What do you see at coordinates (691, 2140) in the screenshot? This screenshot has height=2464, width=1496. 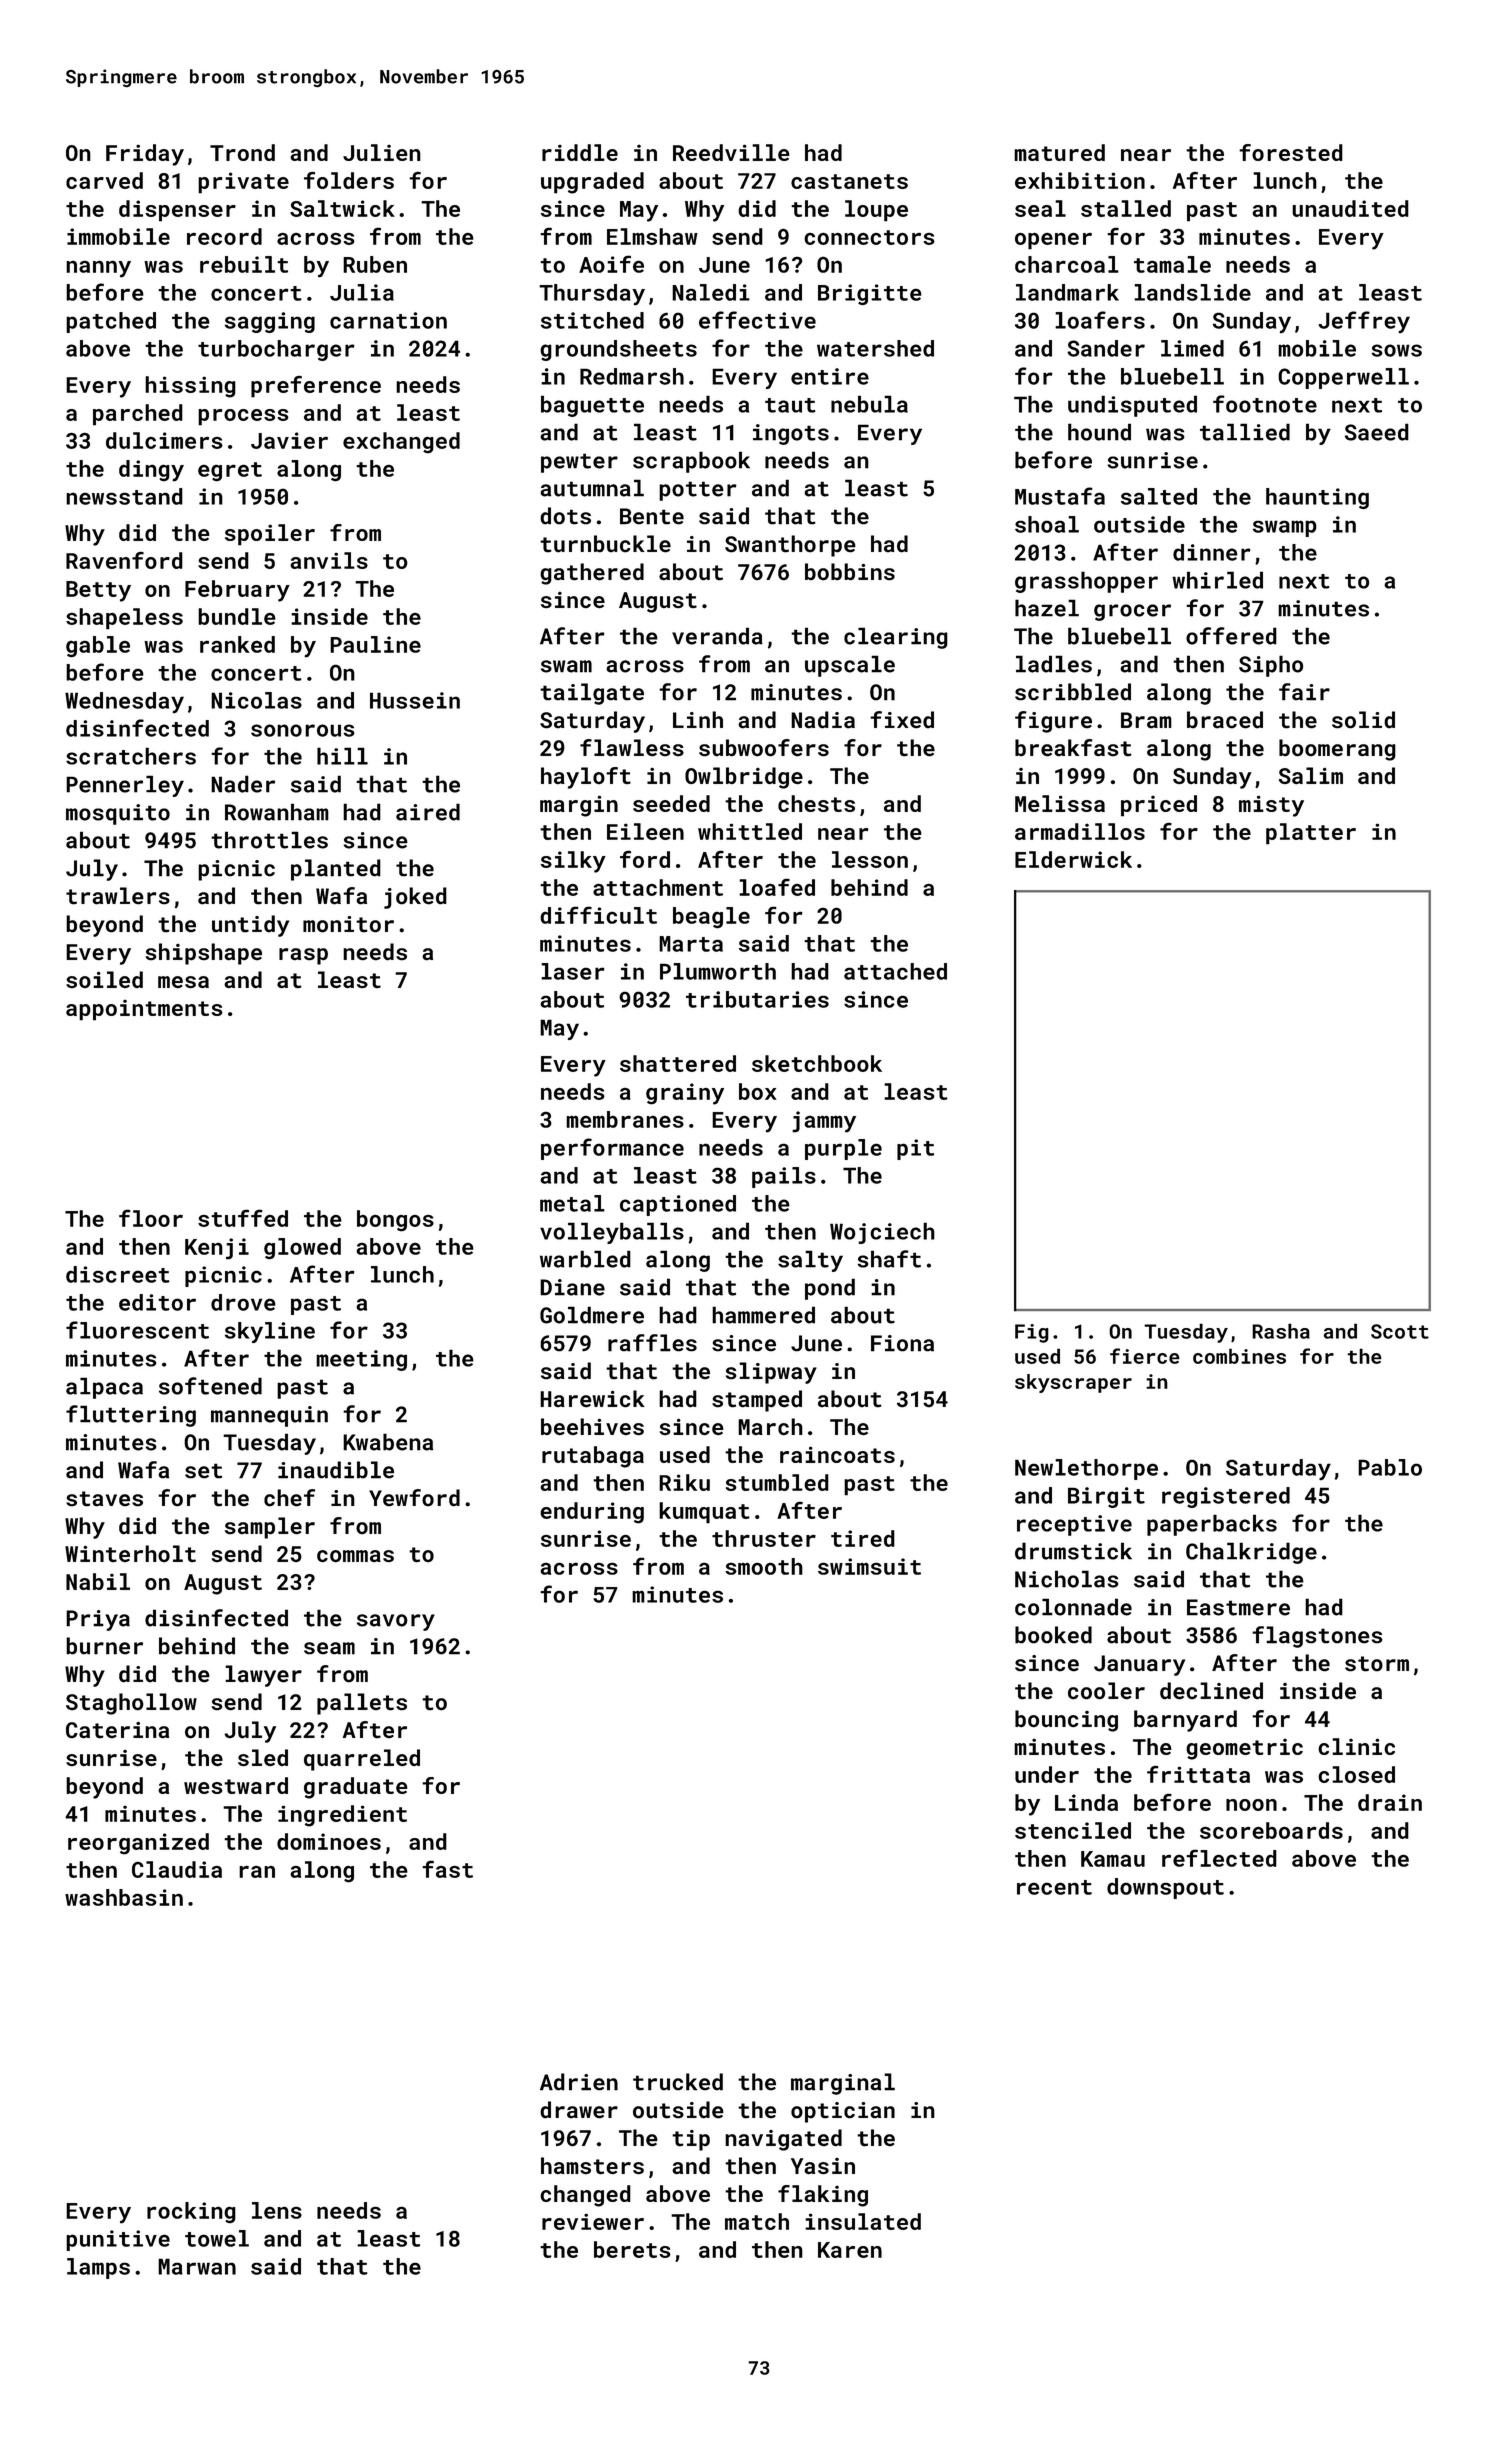 I see `tip` at bounding box center [691, 2140].
